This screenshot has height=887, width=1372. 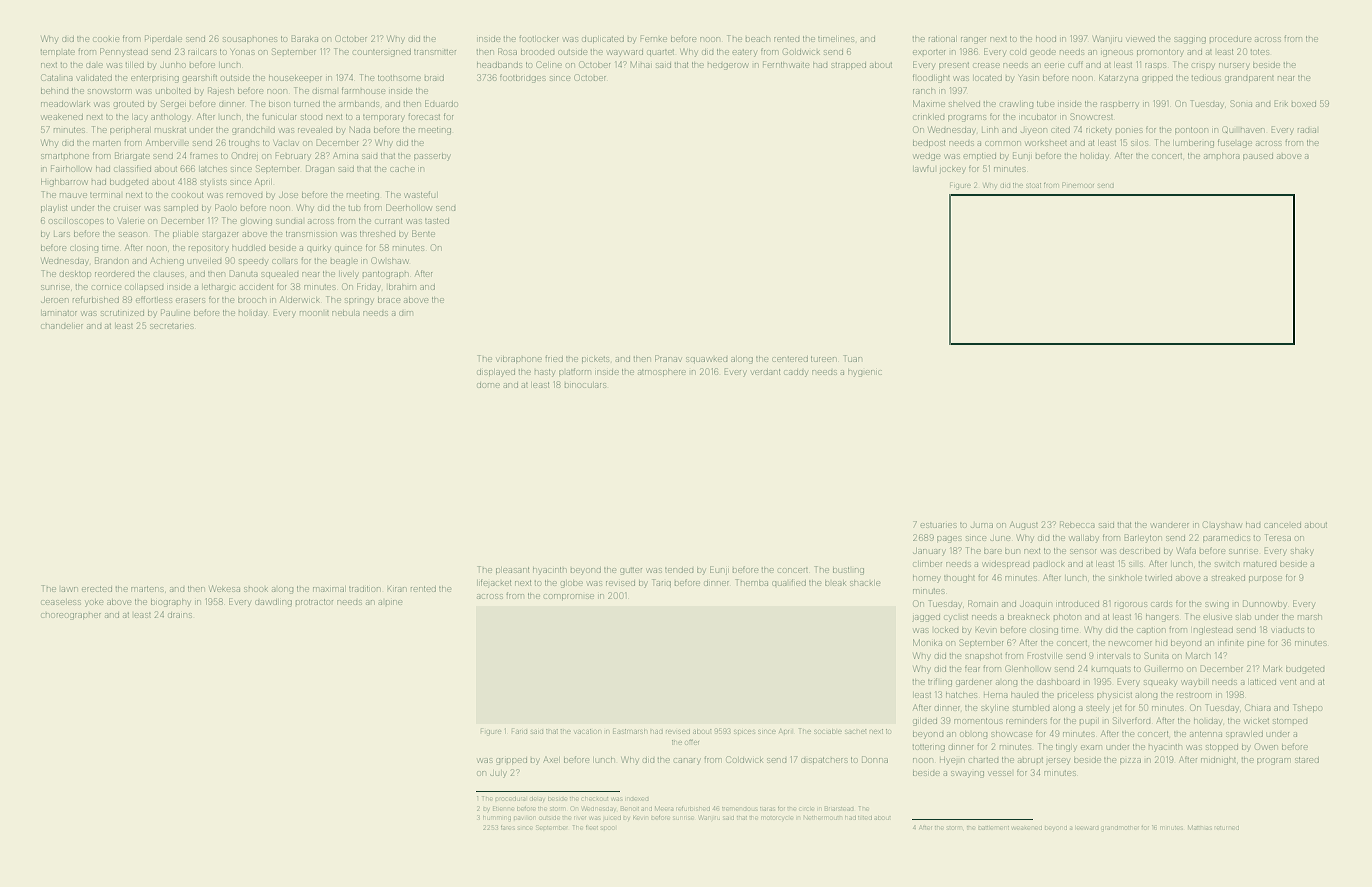 I want to click on tasted, so click(x=437, y=221).
